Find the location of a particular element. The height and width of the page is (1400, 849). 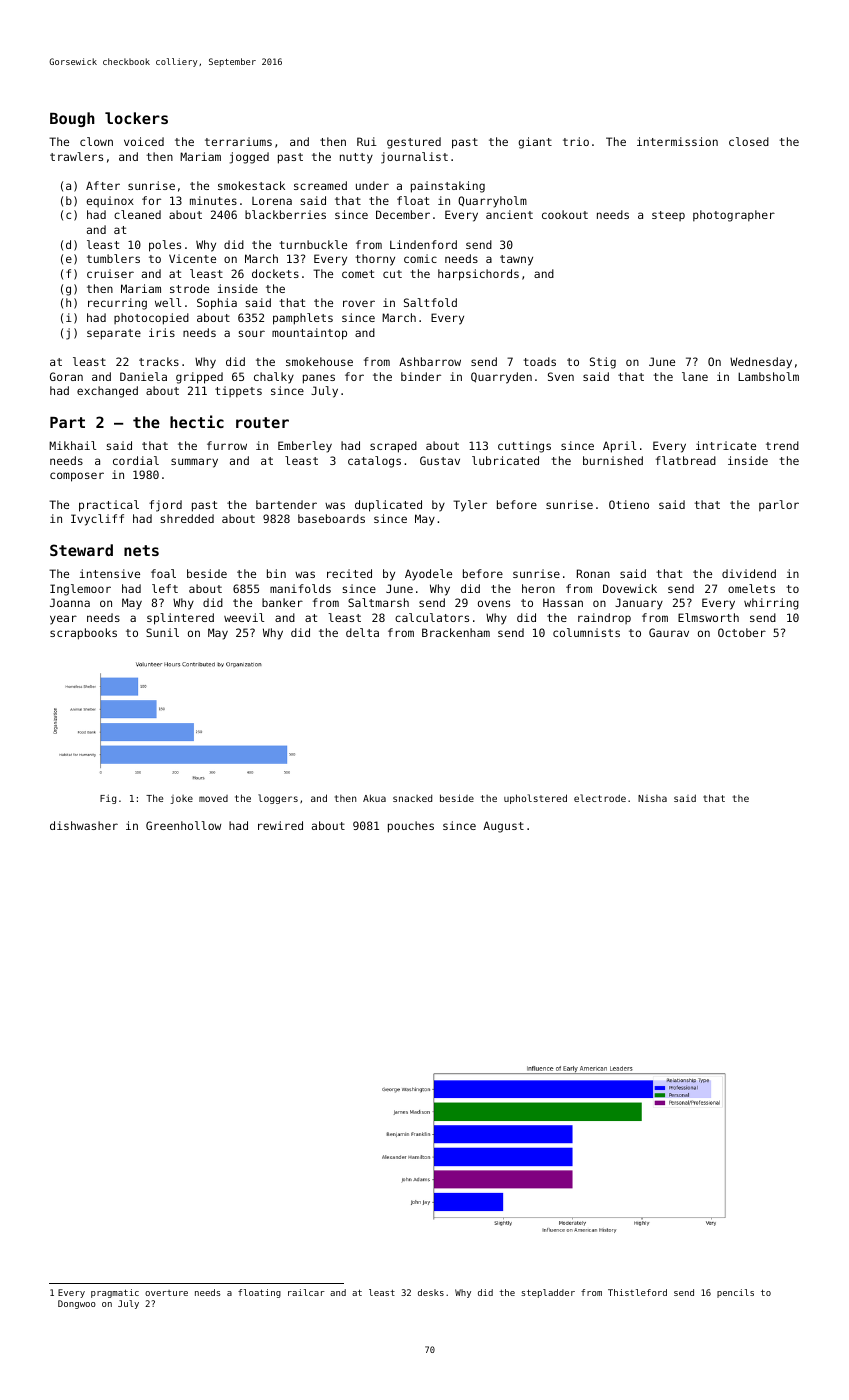

flatbread is located at coordinates (686, 460).
